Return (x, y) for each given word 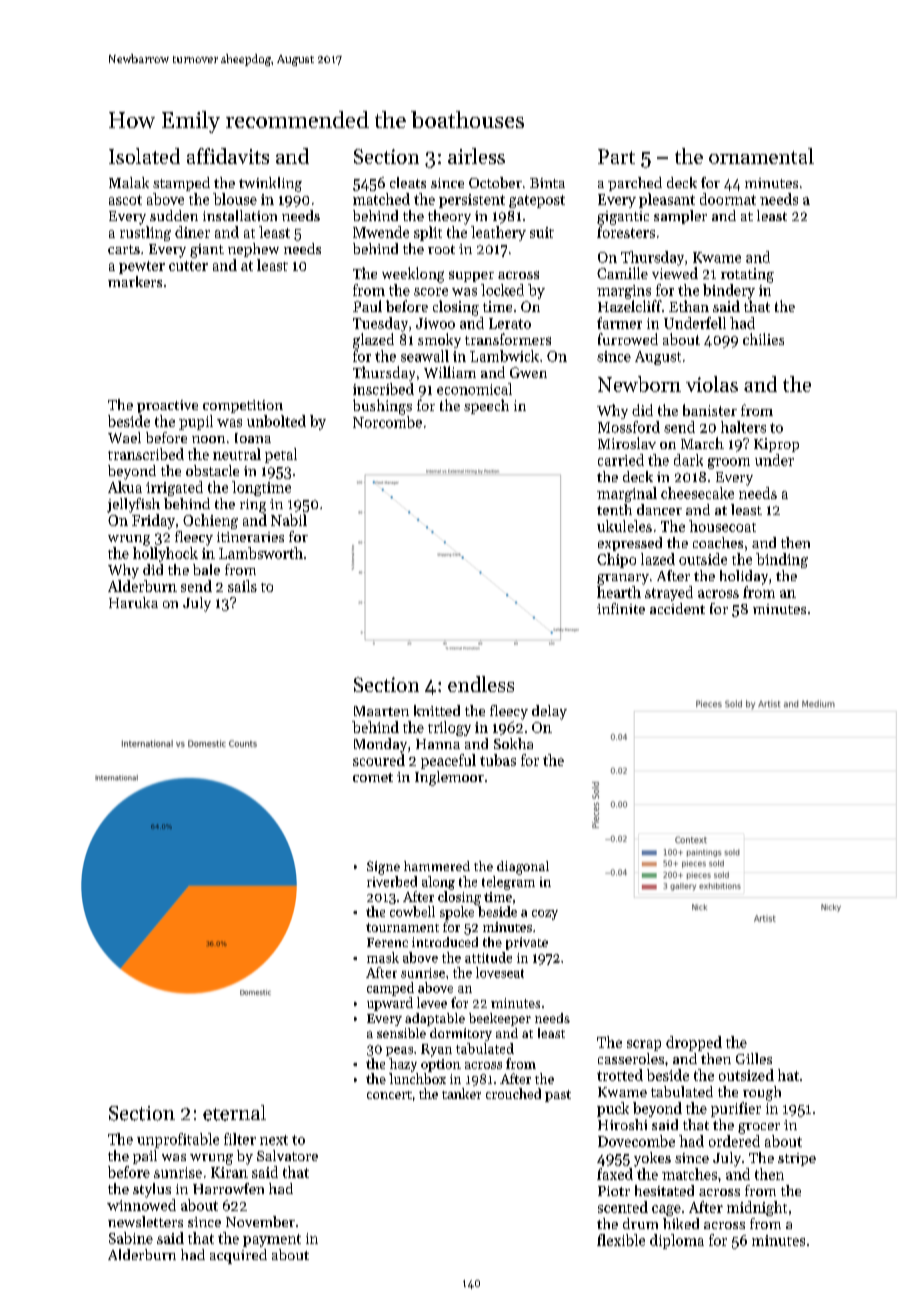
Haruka (133, 602)
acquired (238, 1256)
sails (242, 586)
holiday (744, 577)
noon (208, 439)
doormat (728, 199)
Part (616, 156)
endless (481, 684)
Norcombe (387, 422)
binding (782, 560)
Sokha (513, 743)
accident (677, 608)
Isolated (144, 156)
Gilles (754, 1058)
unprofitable (178, 1140)
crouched (513, 1093)
